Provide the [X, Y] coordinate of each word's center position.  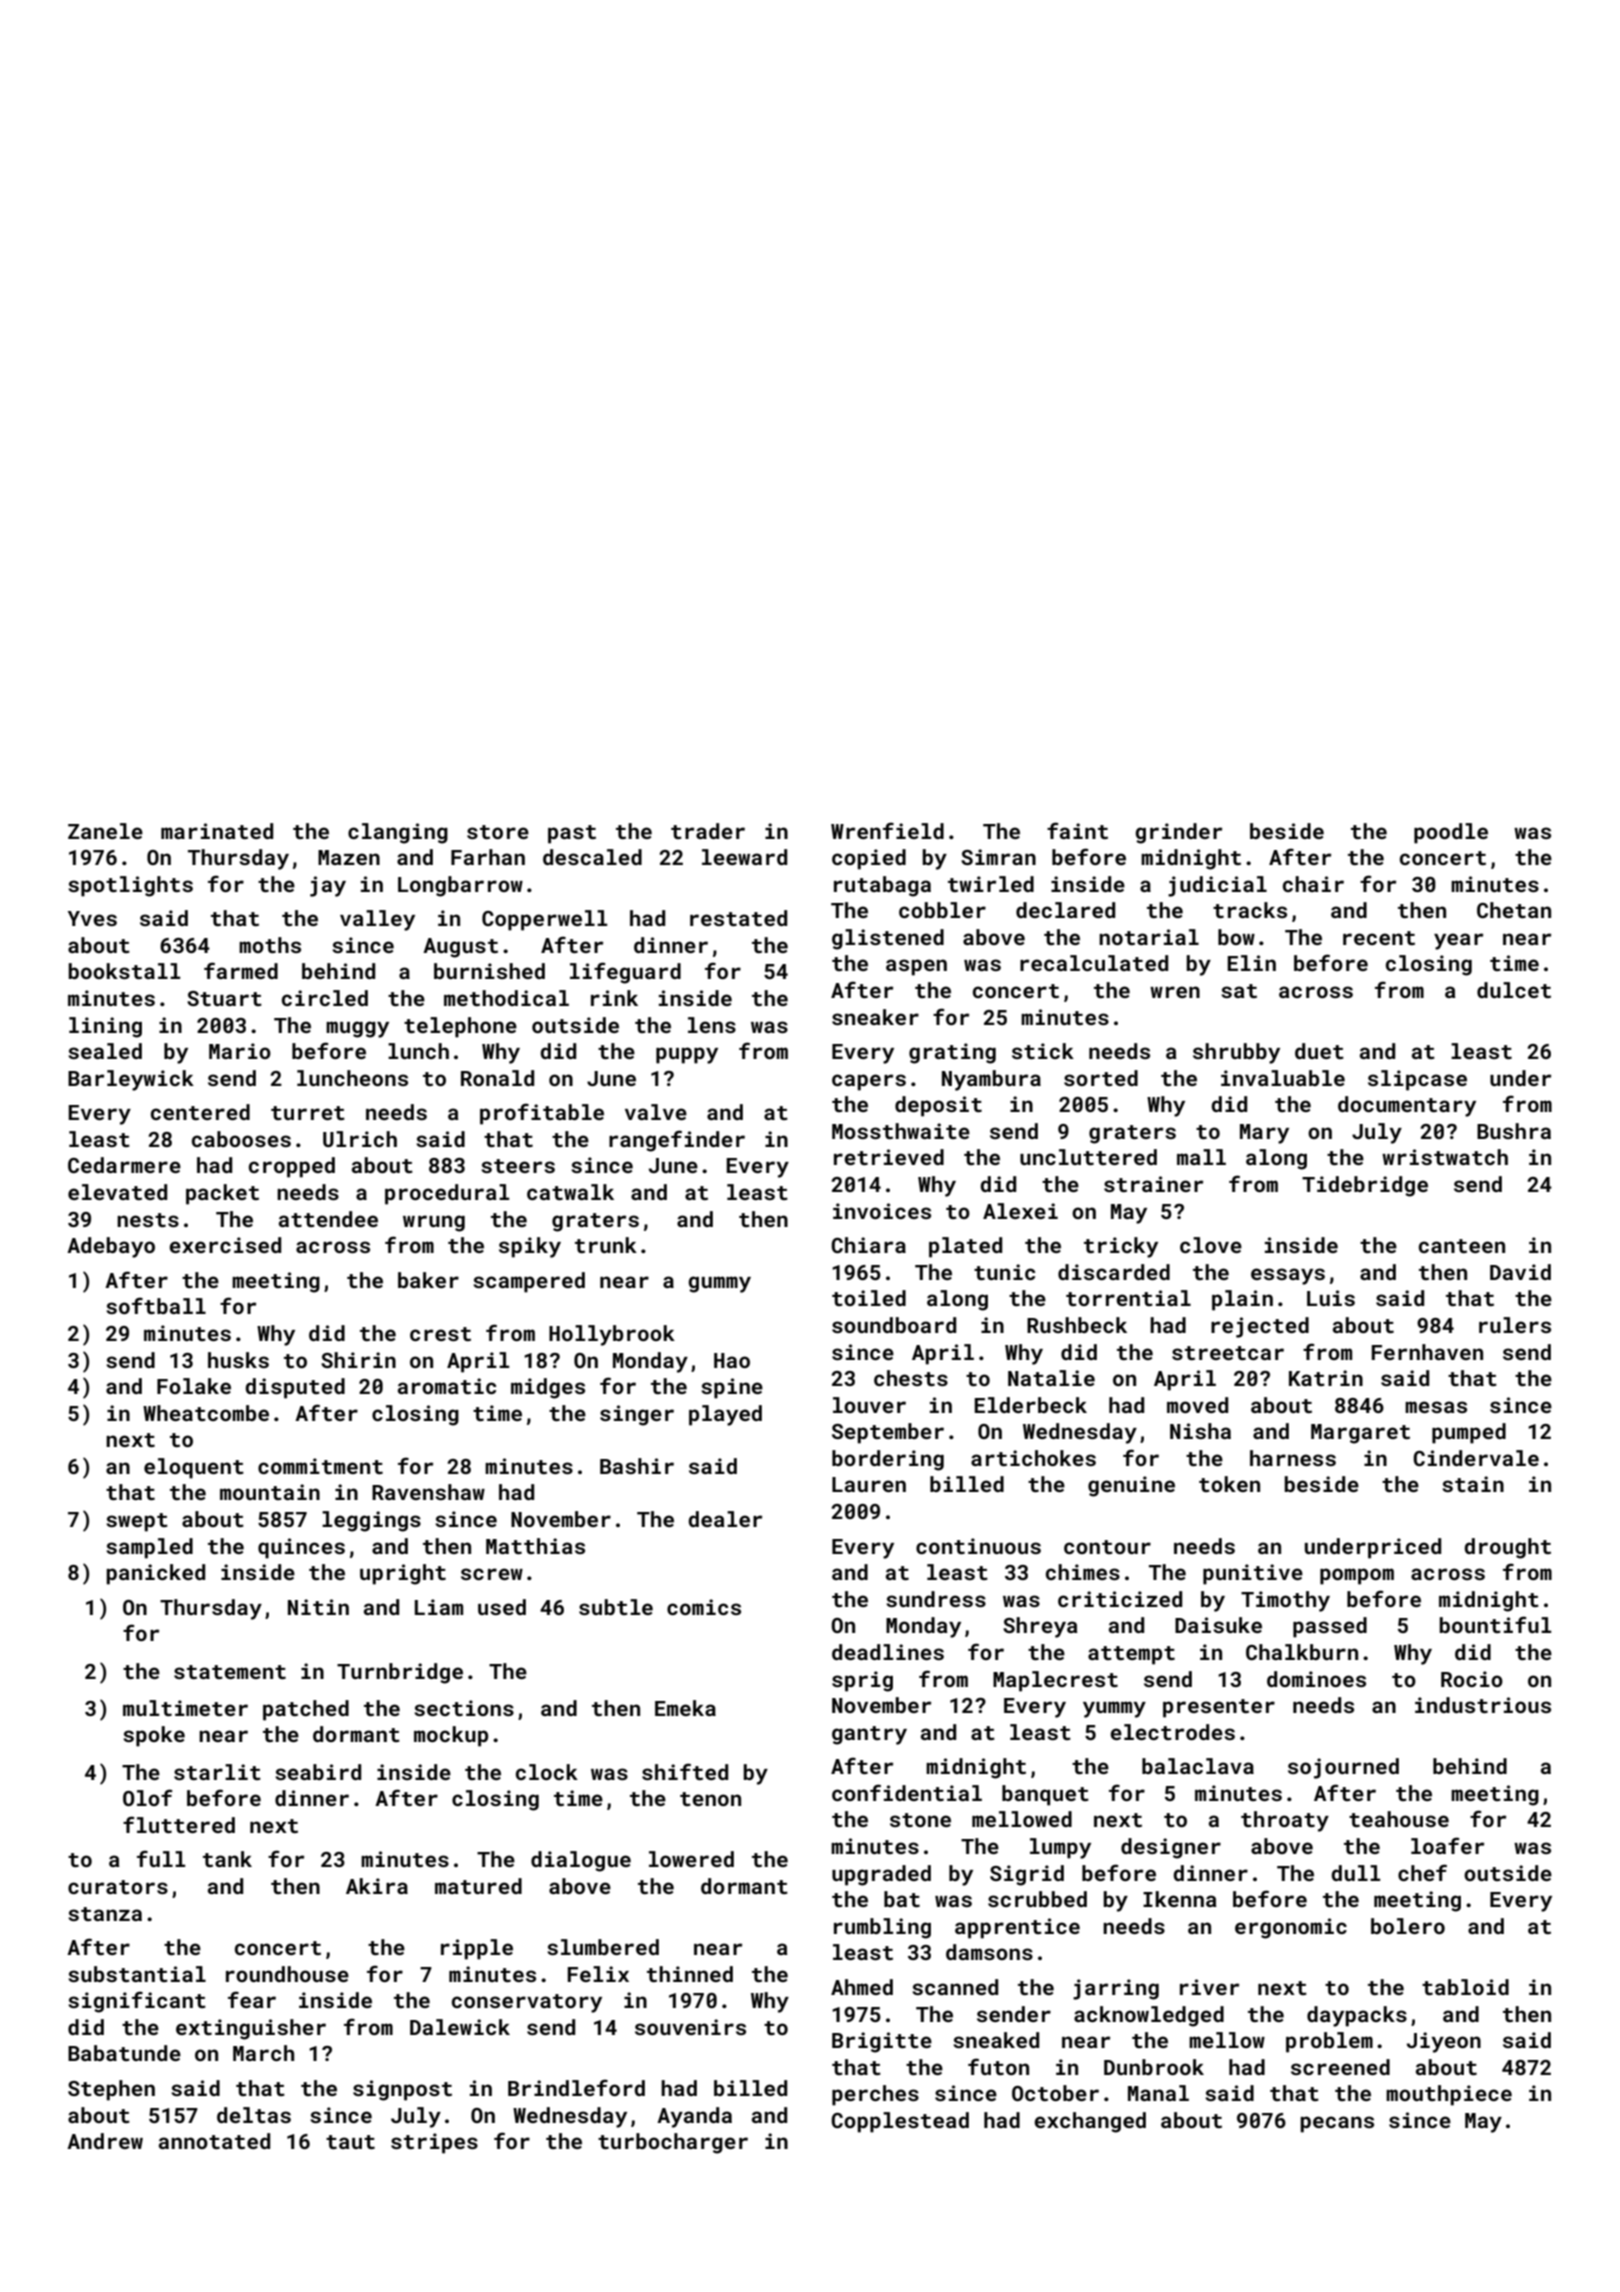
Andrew [105, 2141]
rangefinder [677, 1141]
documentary [1407, 1106]
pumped [1469, 1433]
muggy [357, 1029]
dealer [725, 1519]
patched [306, 1710]
